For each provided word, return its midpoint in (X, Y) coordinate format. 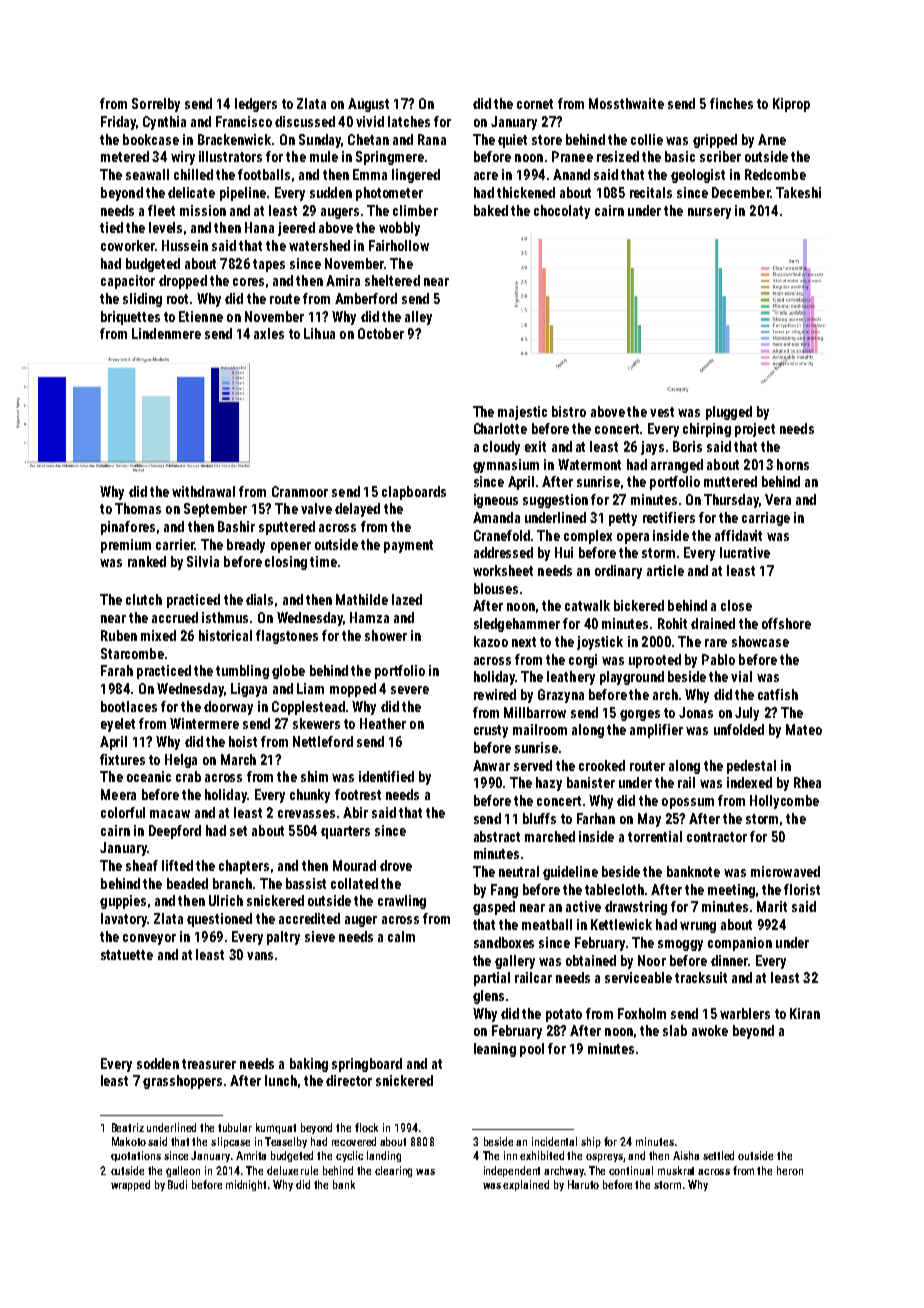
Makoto (129, 1141)
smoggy (680, 945)
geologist (698, 176)
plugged (729, 413)
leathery (571, 678)
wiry (183, 158)
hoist (243, 741)
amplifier (656, 731)
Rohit (672, 623)
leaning (495, 1050)
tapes (269, 265)
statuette (127, 955)
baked (491, 210)
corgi (583, 661)
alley (418, 318)
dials (259, 599)
